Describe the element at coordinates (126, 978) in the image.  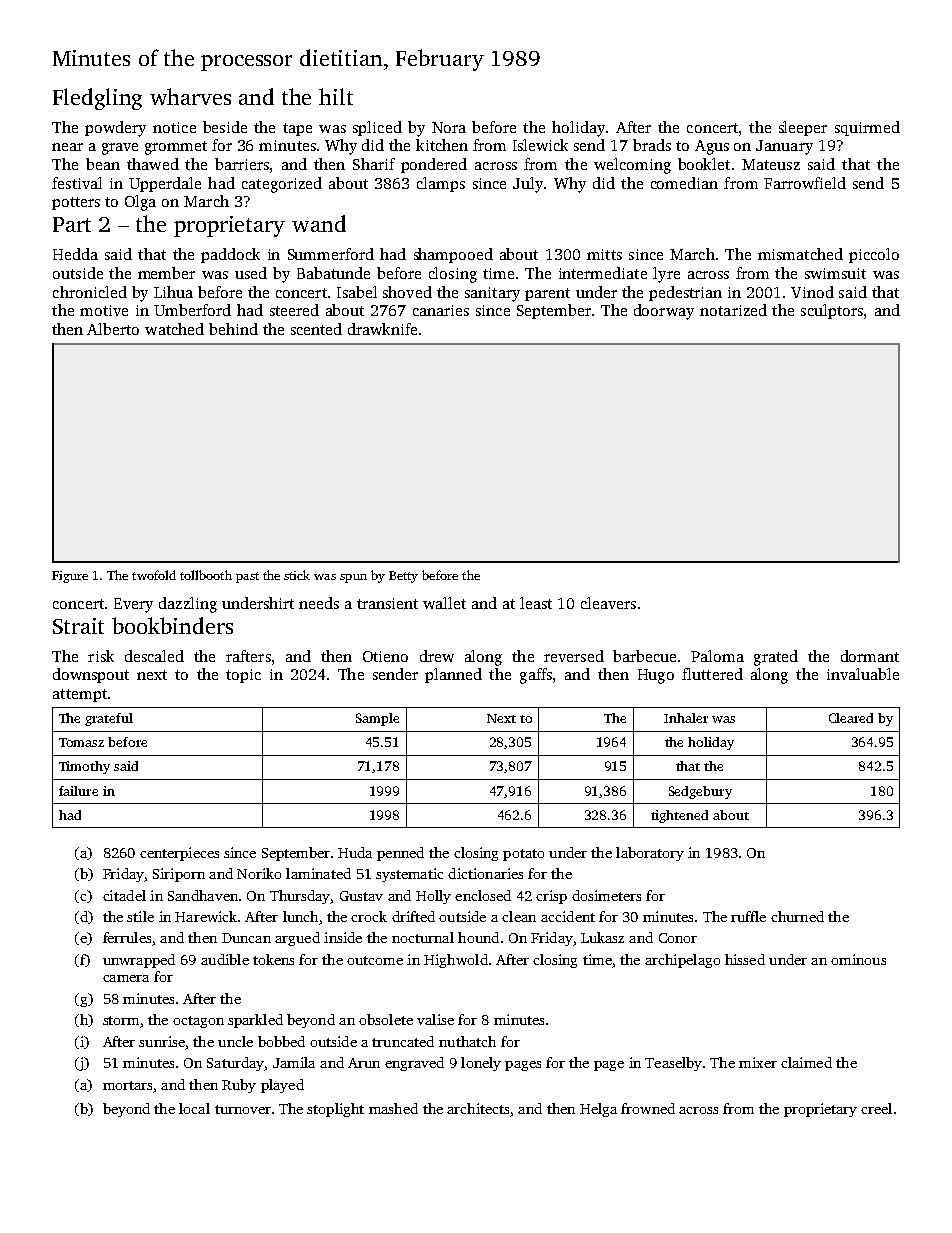
I see `camera` at that location.
